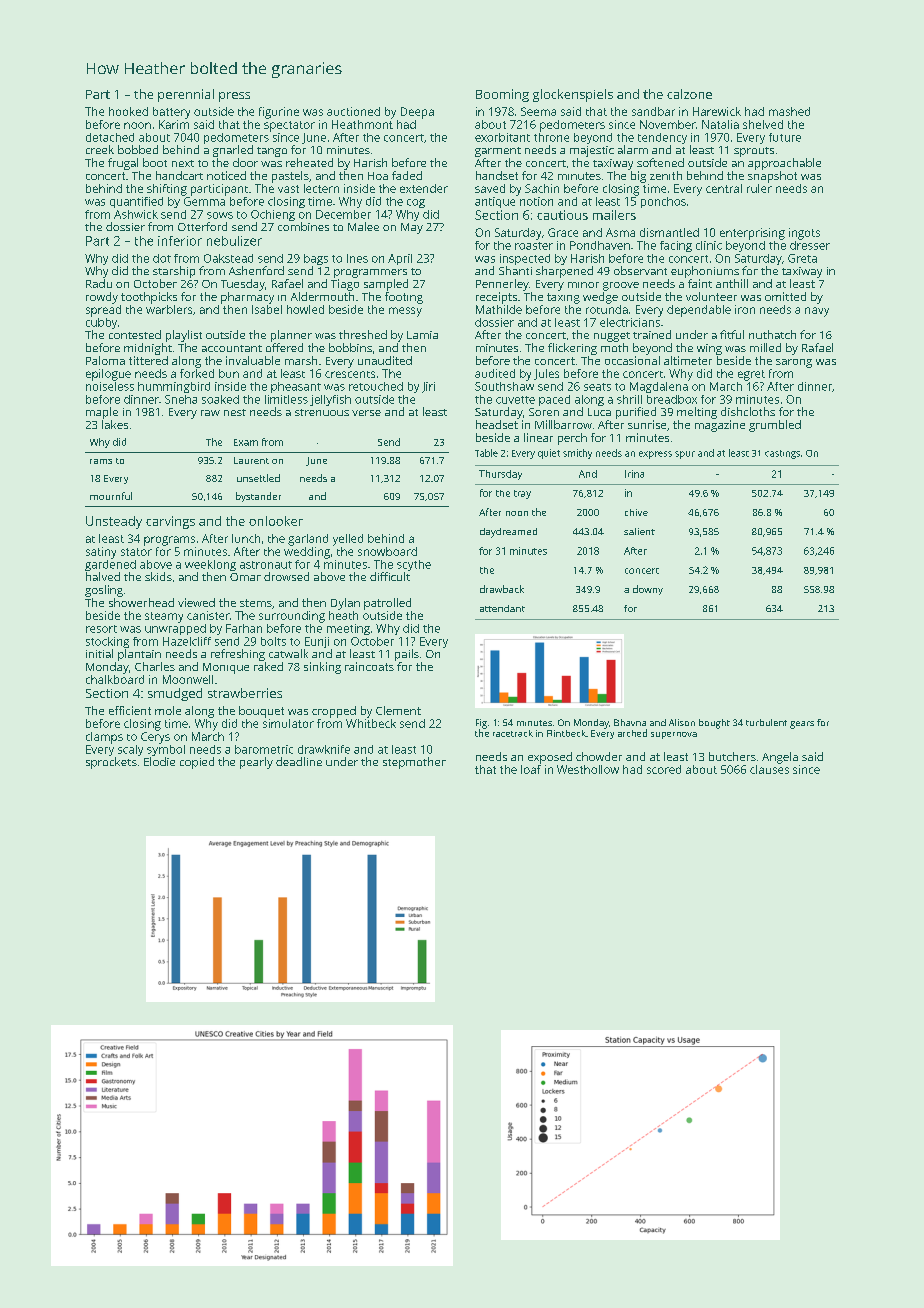  Describe the element at coordinates (685, 455) in the screenshot. I see `spur` at that location.
